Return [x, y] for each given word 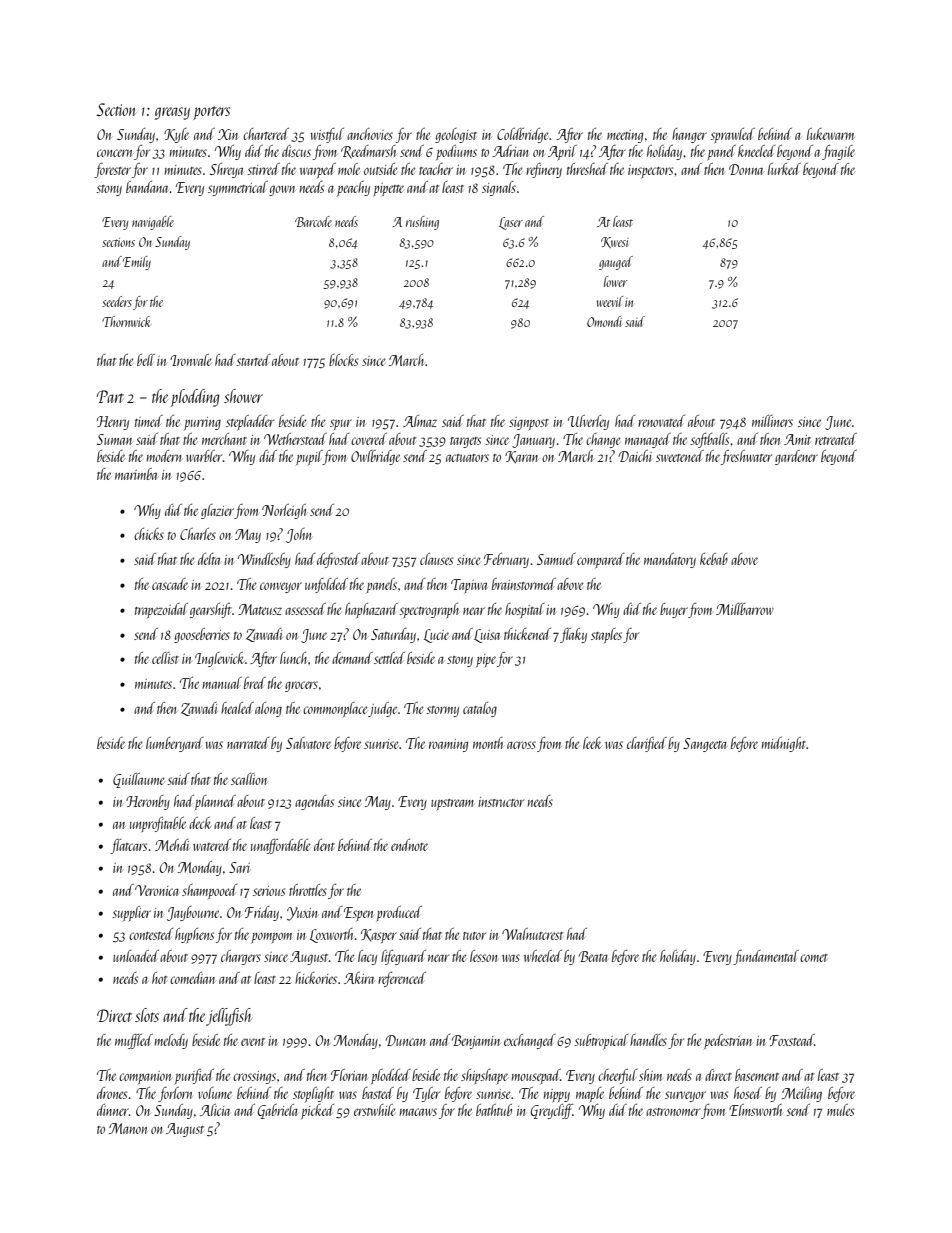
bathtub [494, 1110]
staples [606, 635]
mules [840, 1110]
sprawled [732, 135]
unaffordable [281, 846]
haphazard [371, 610]
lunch [293, 658]
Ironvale [191, 360]
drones [112, 1093]
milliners [772, 421]
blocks [343, 360]
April [562, 153]
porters [211, 113]
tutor [474, 936]
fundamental [766, 957]
